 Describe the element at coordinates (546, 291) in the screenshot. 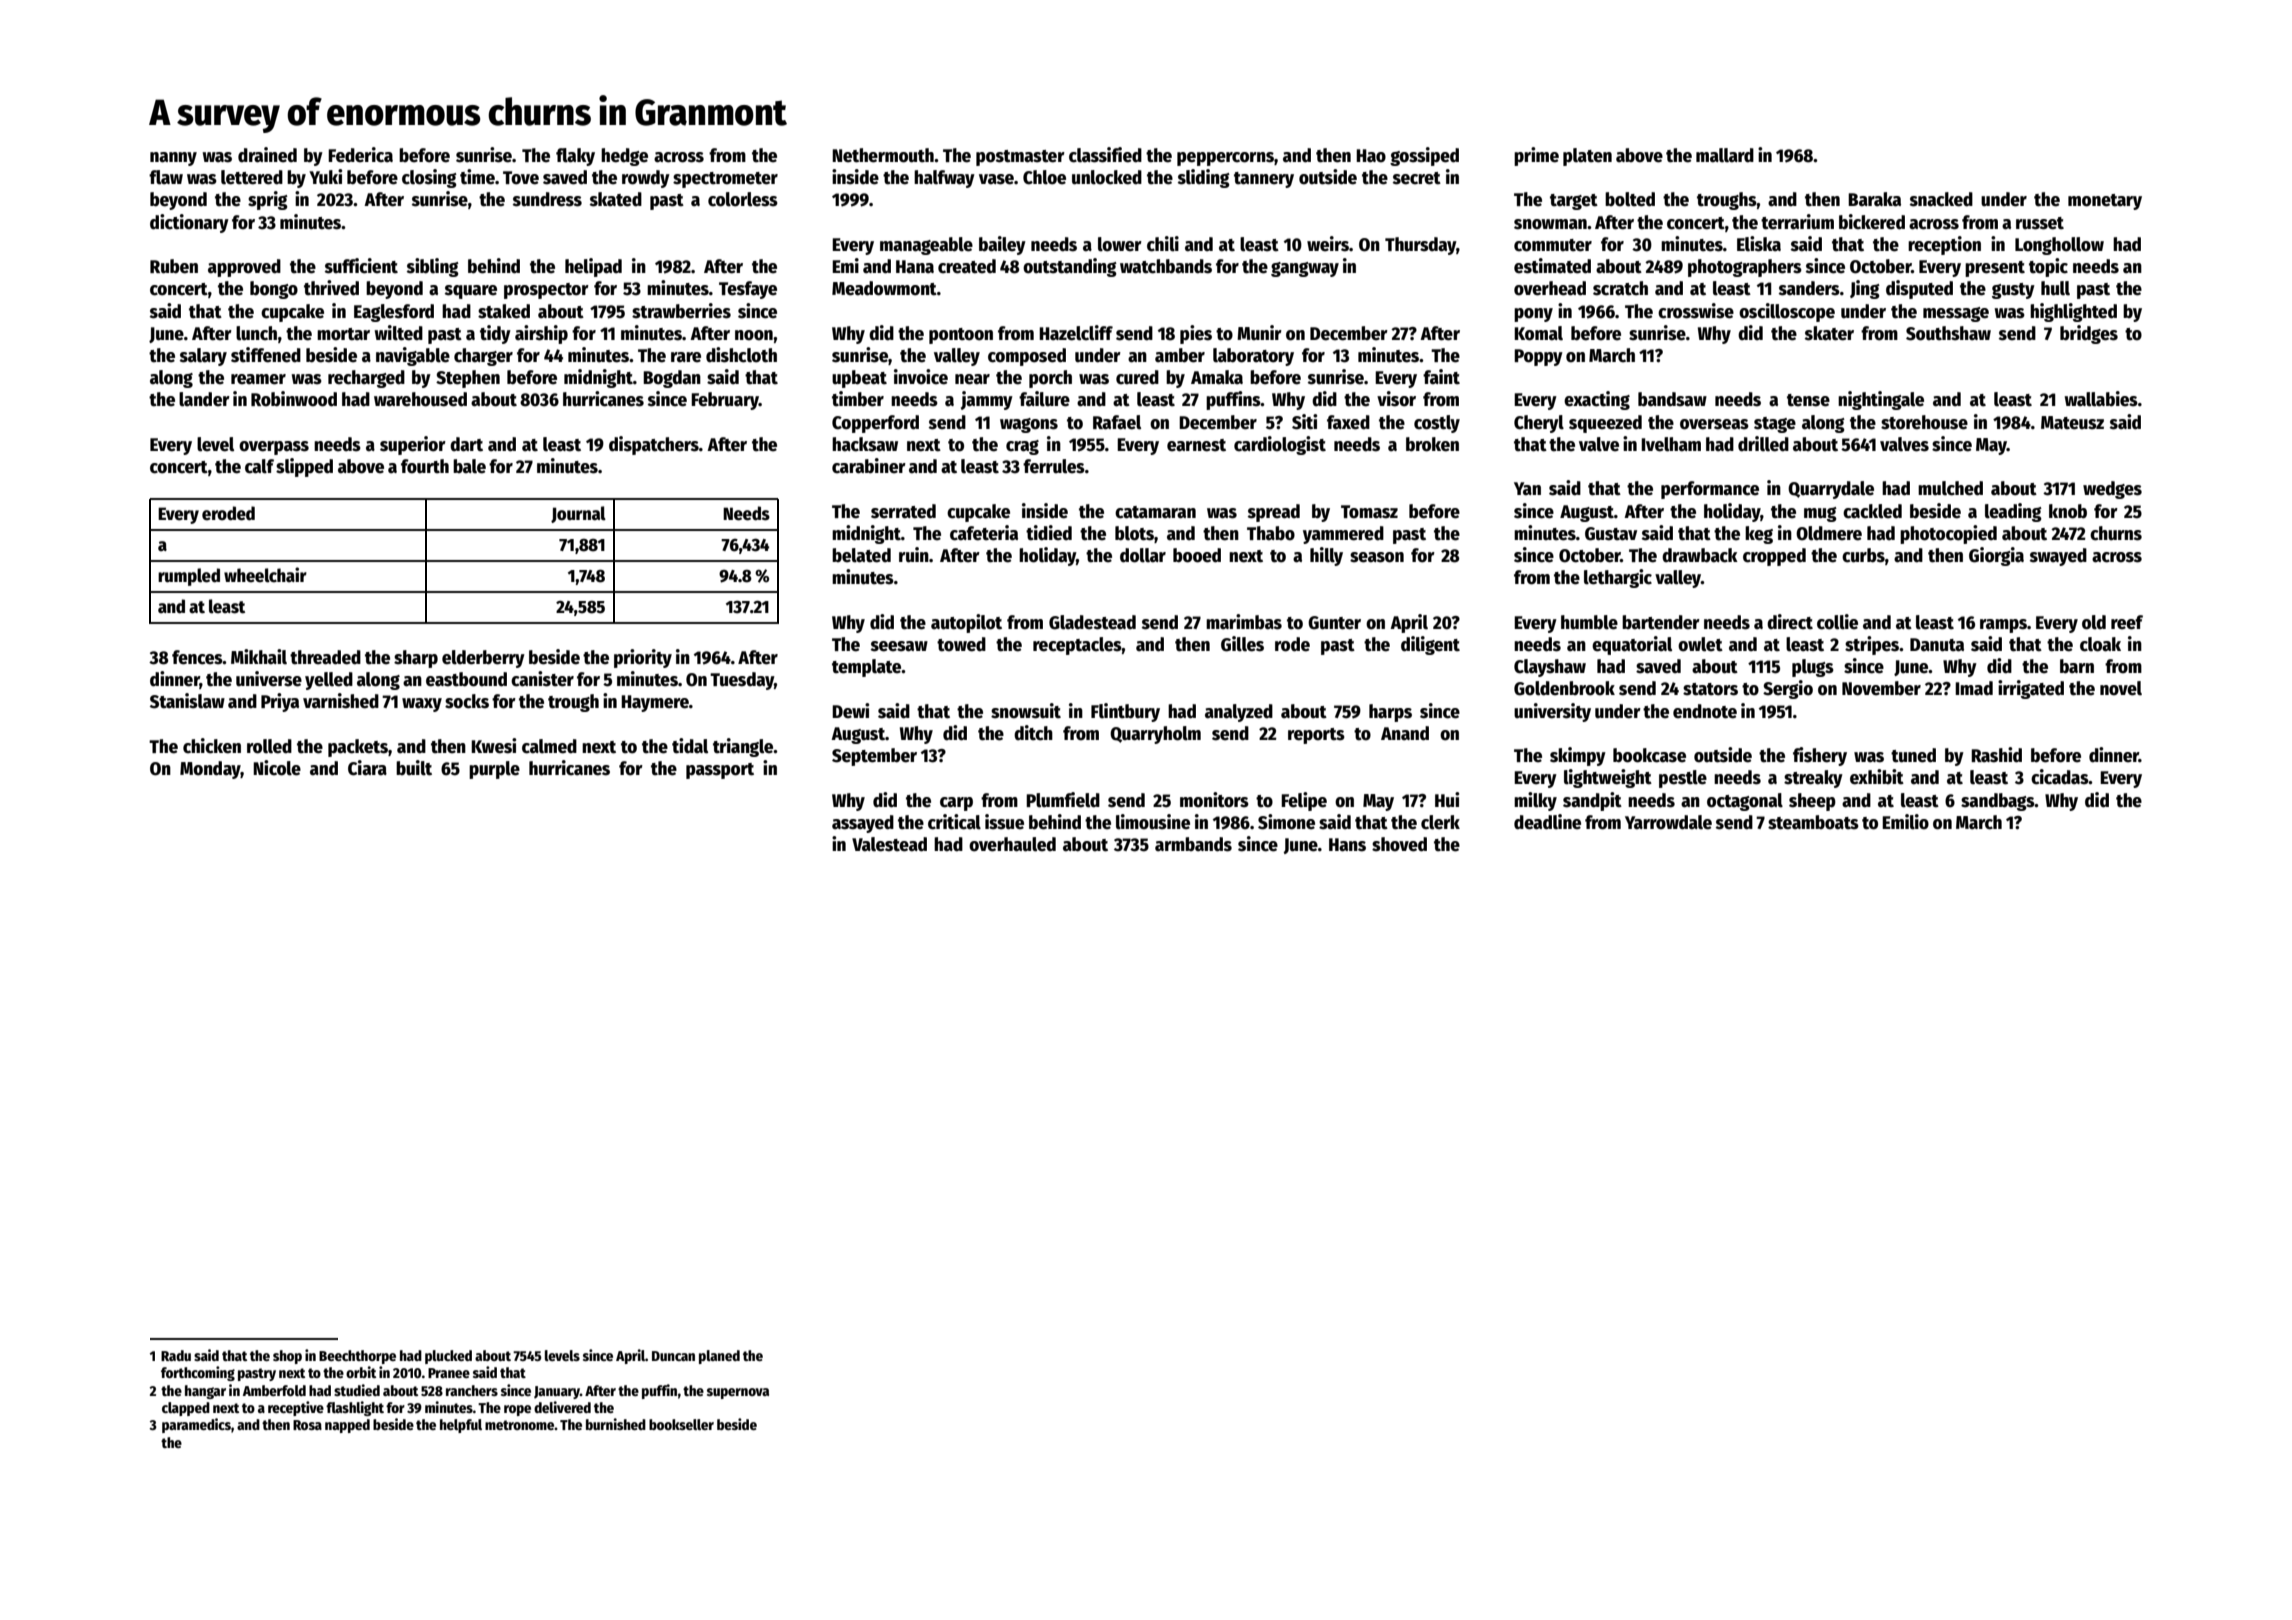

I see `prospector` at that location.
